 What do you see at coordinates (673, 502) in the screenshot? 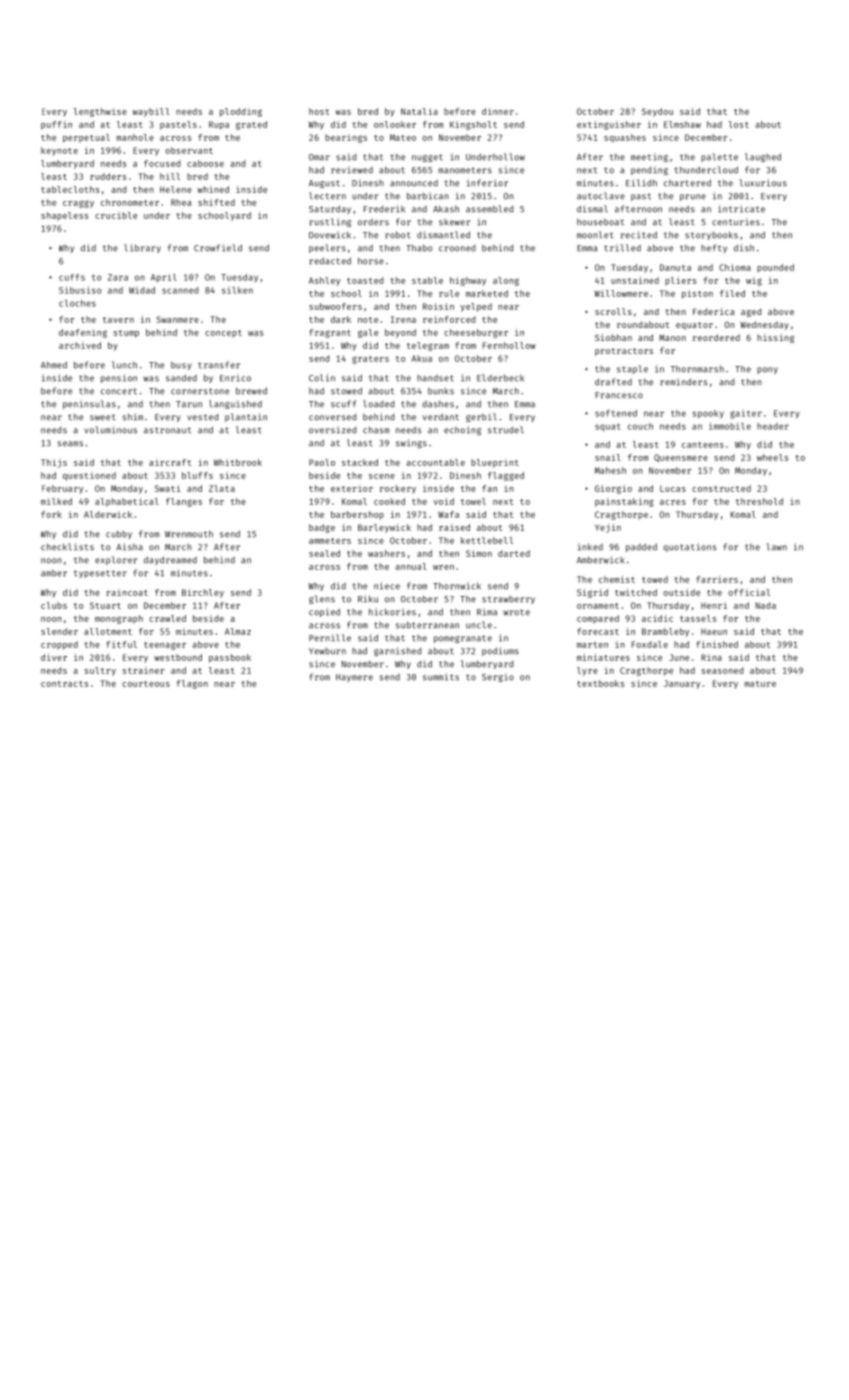
I see `acres` at bounding box center [673, 502].
